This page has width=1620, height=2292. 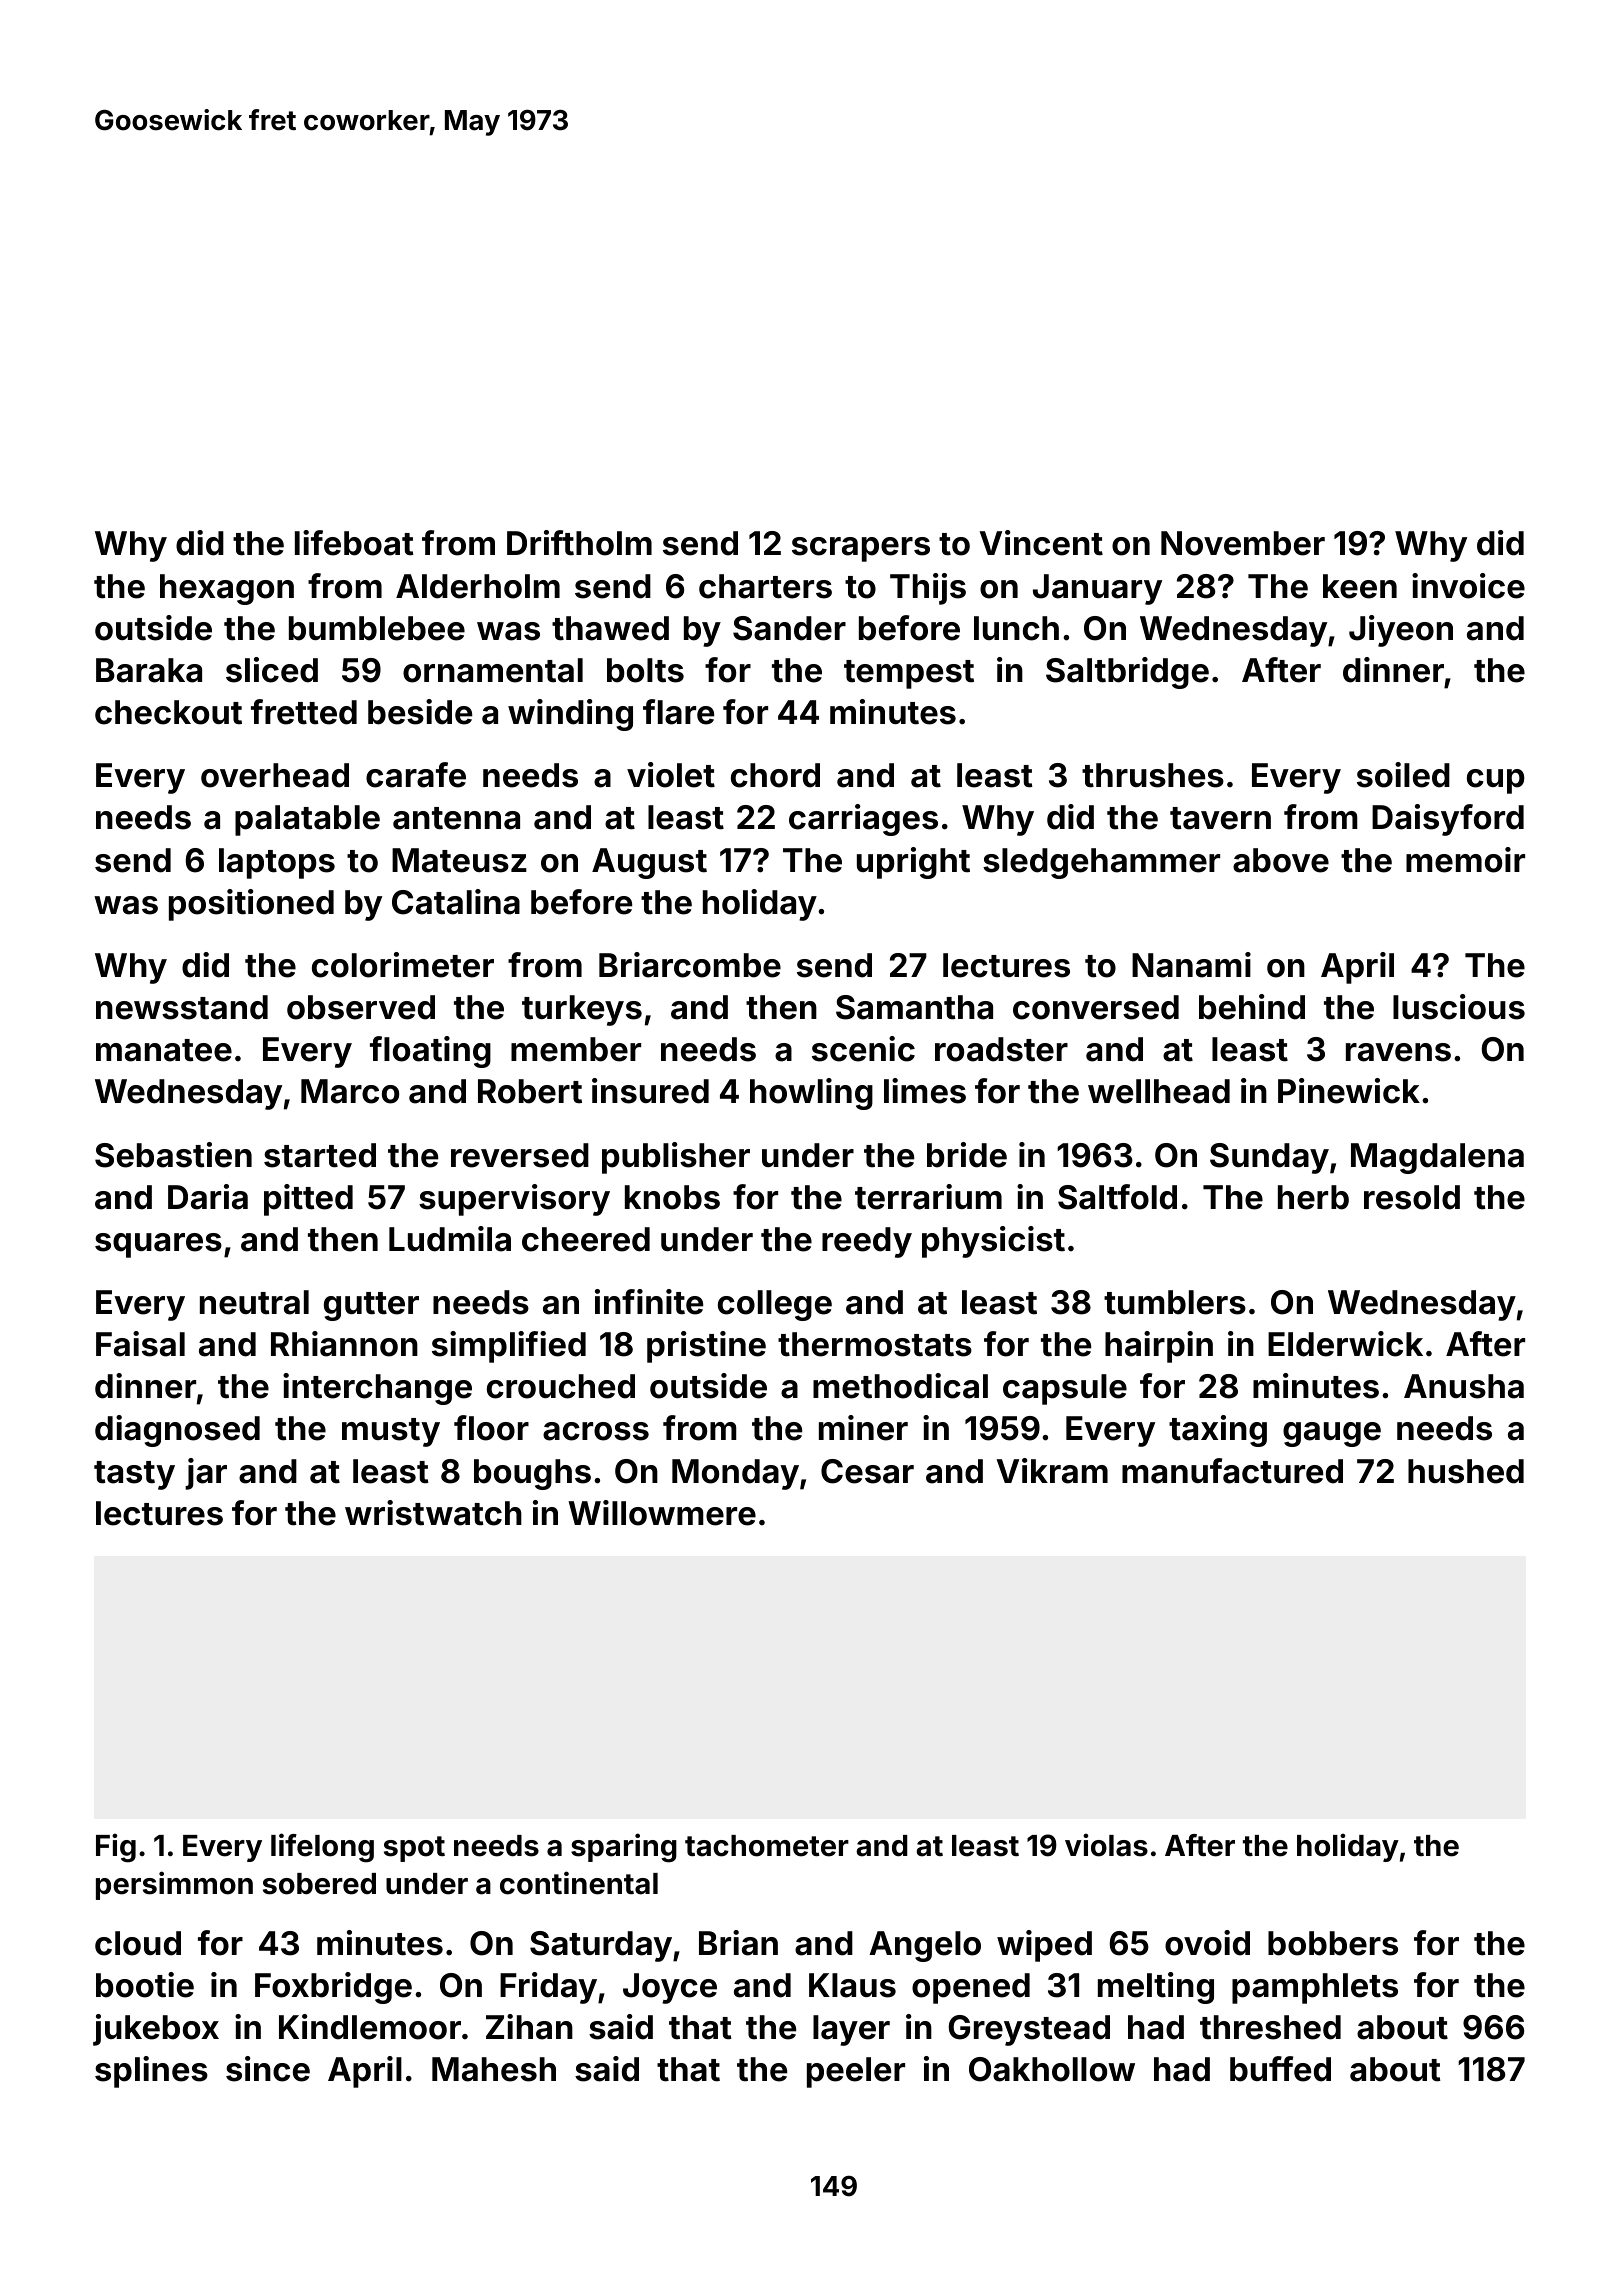 What do you see at coordinates (1468, 586) in the page?
I see `invoice` at bounding box center [1468, 586].
